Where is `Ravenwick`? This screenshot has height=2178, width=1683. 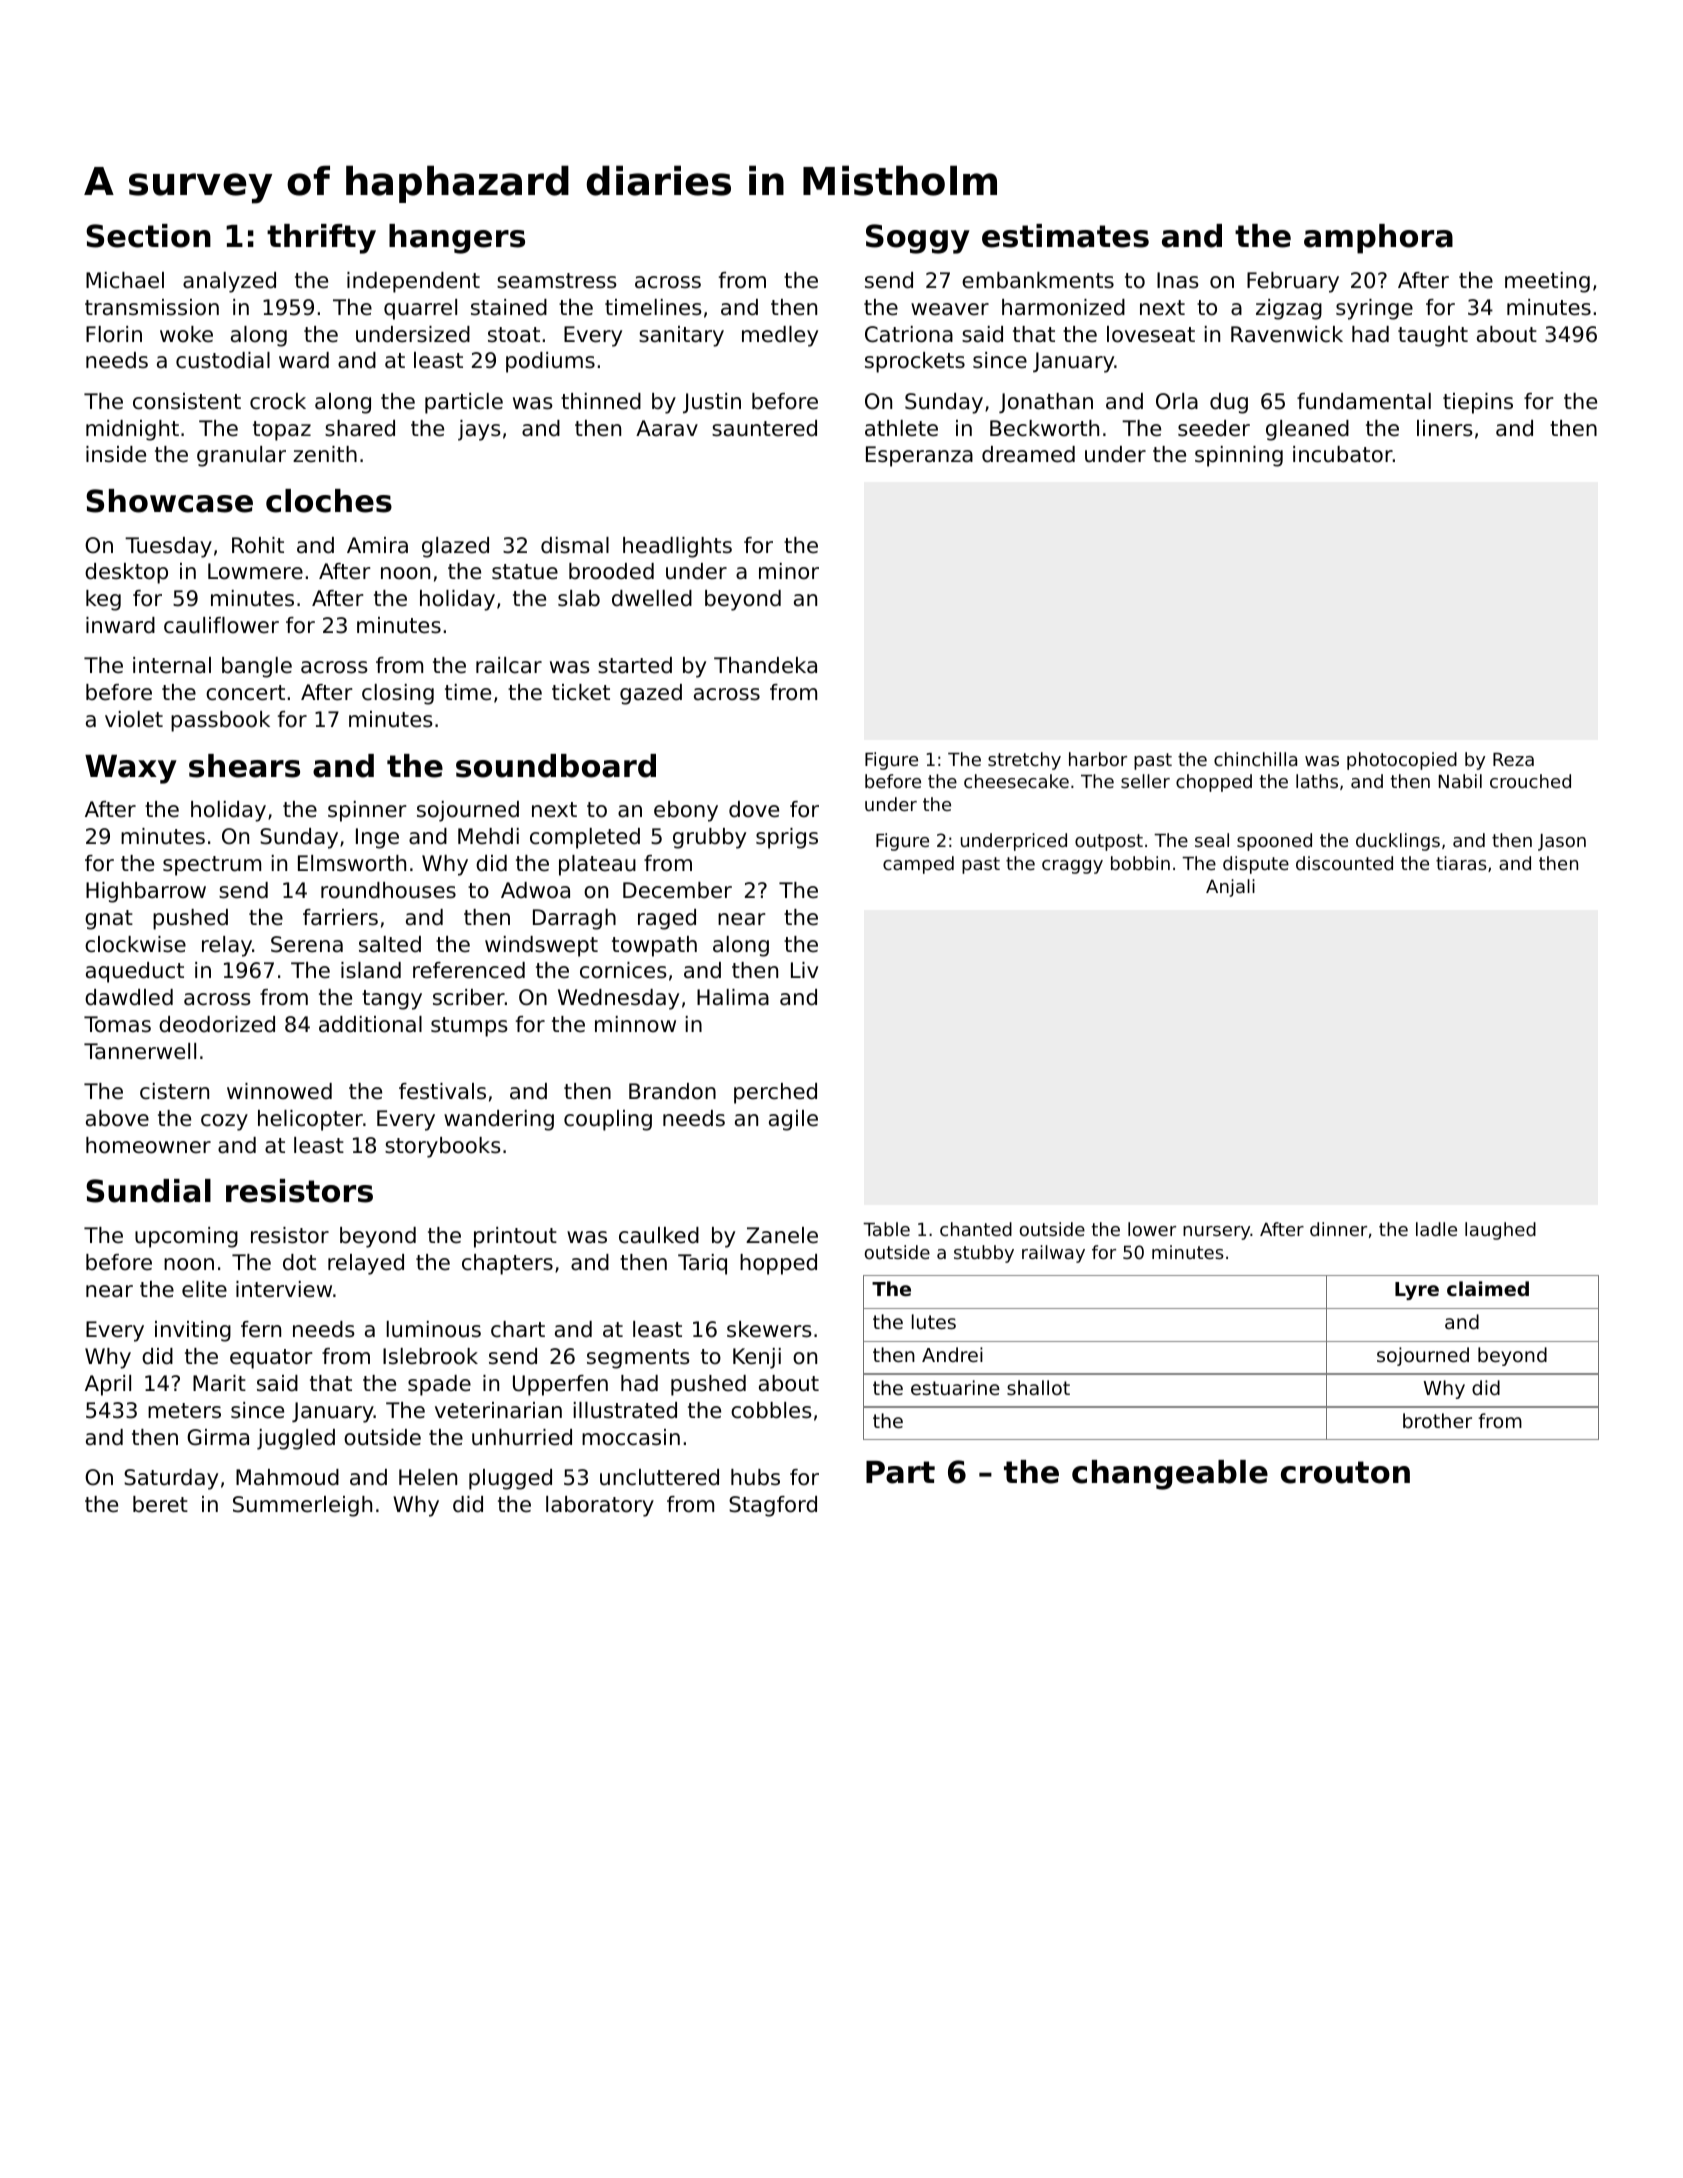
Ravenwick is located at coordinates (1287, 334).
